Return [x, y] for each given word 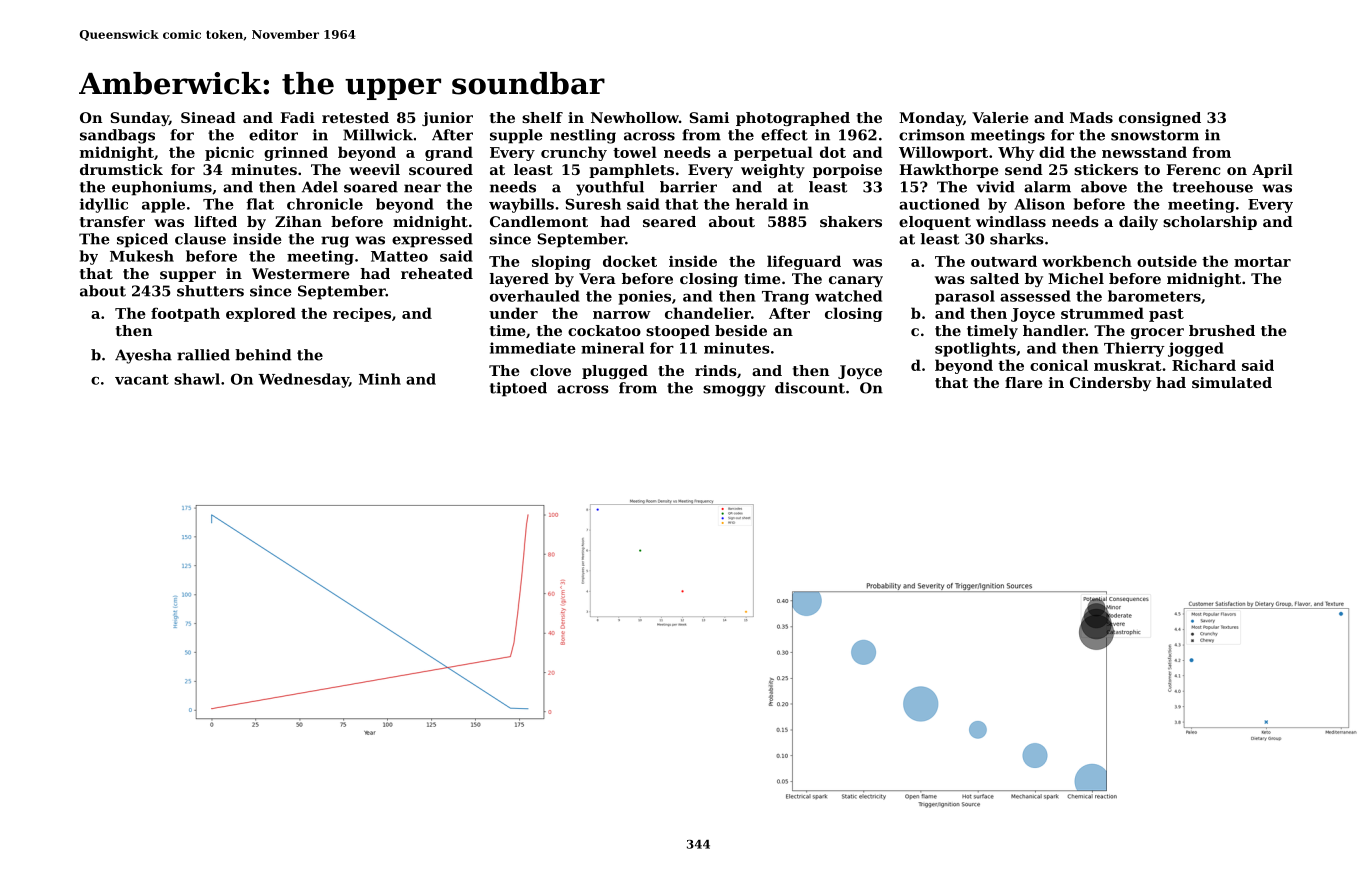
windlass [1011, 221]
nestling [583, 136]
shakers [851, 221]
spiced [142, 240]
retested [355, 117]
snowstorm [1155, 135]
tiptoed [518, 389]
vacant [142, 379]
